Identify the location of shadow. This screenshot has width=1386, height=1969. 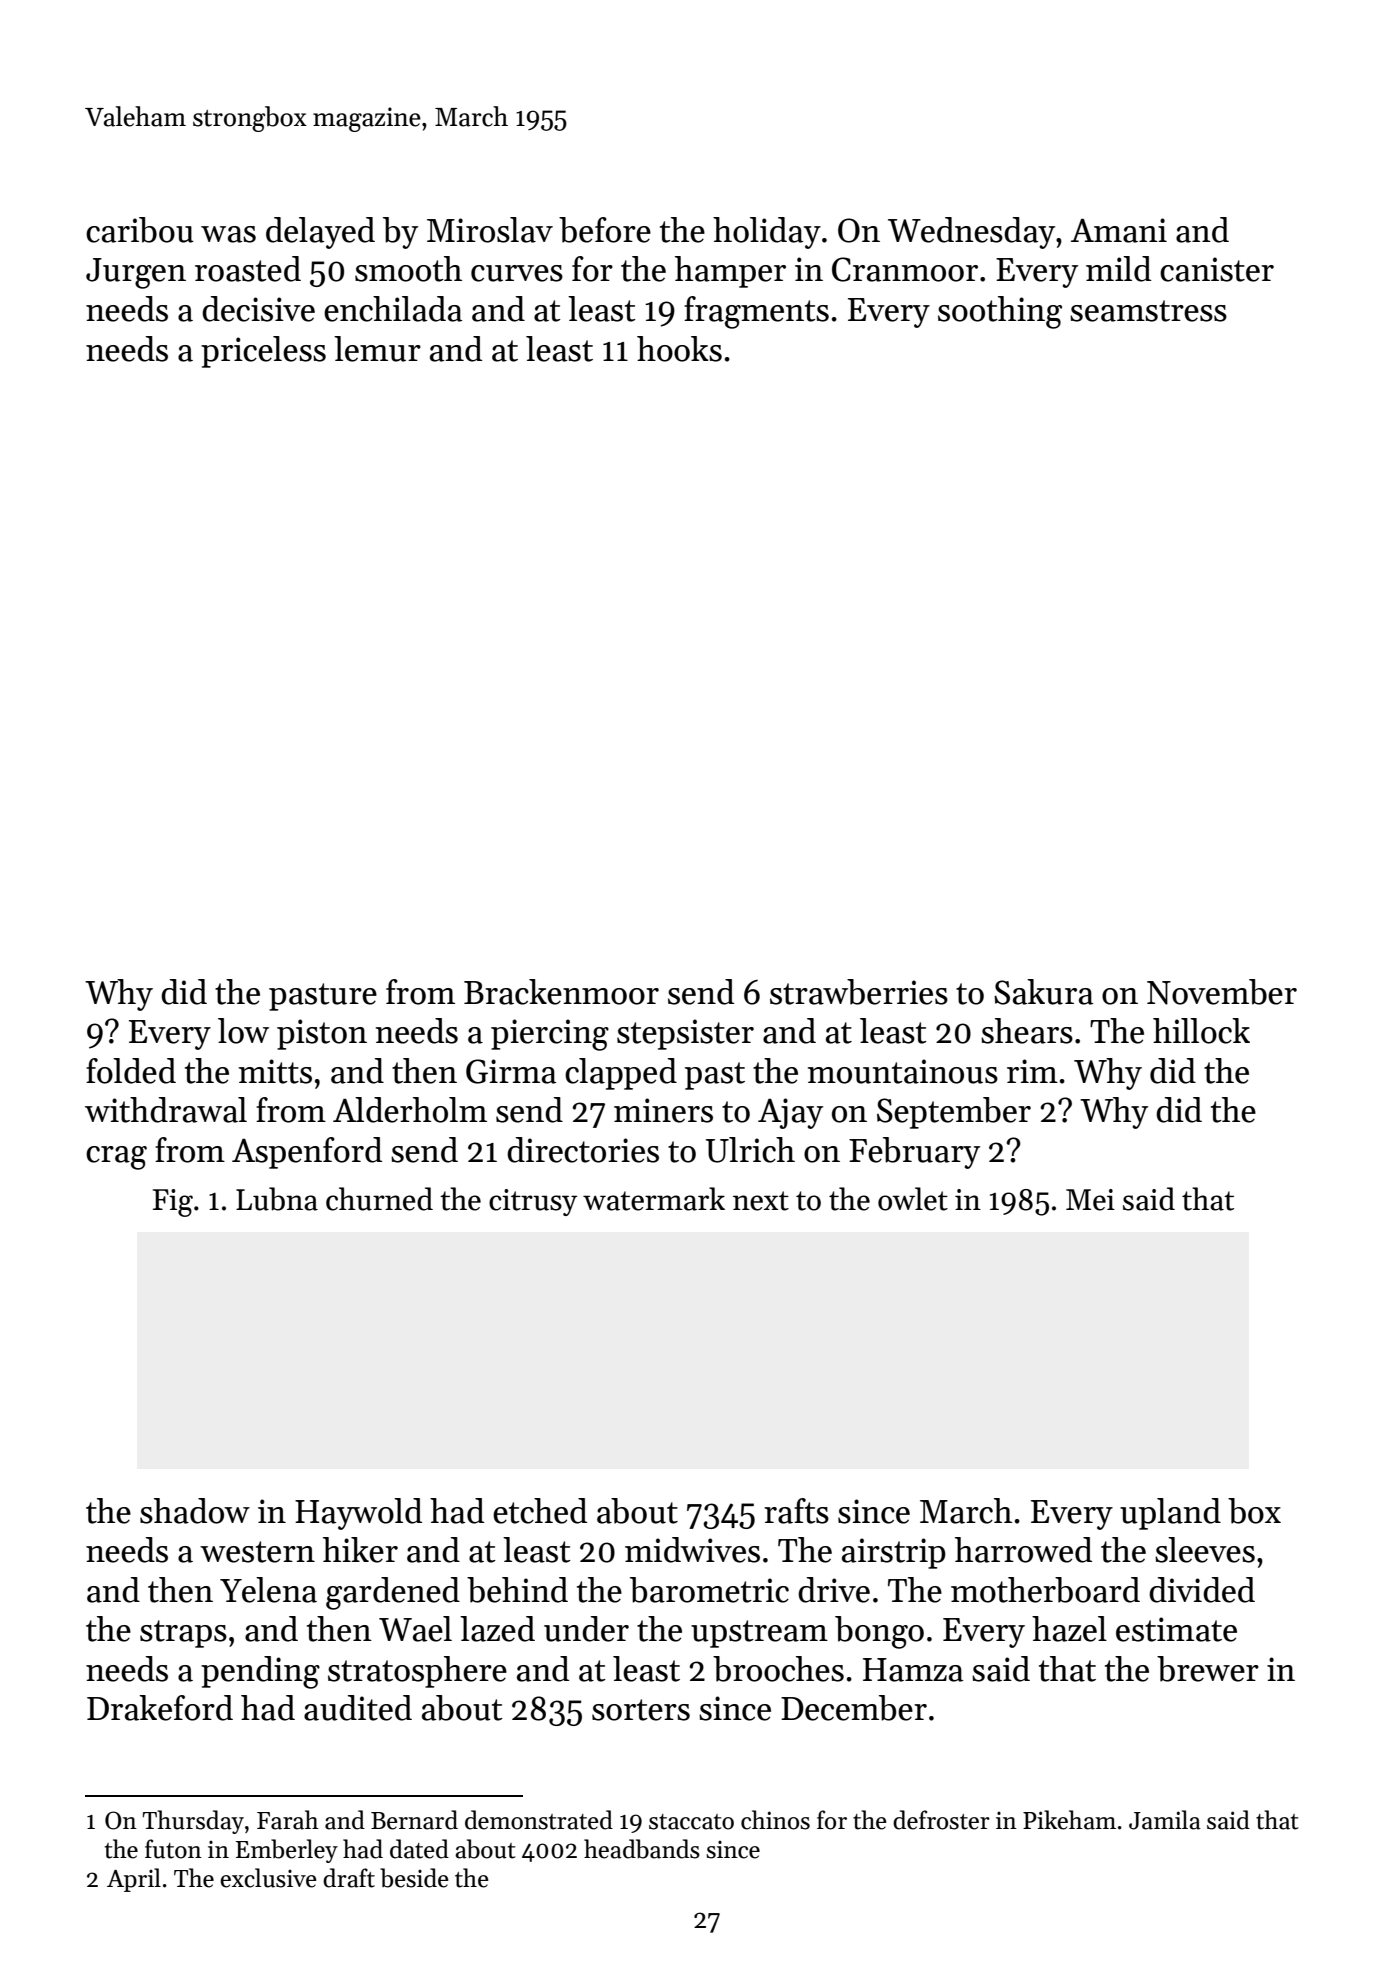
(195, 1511).
